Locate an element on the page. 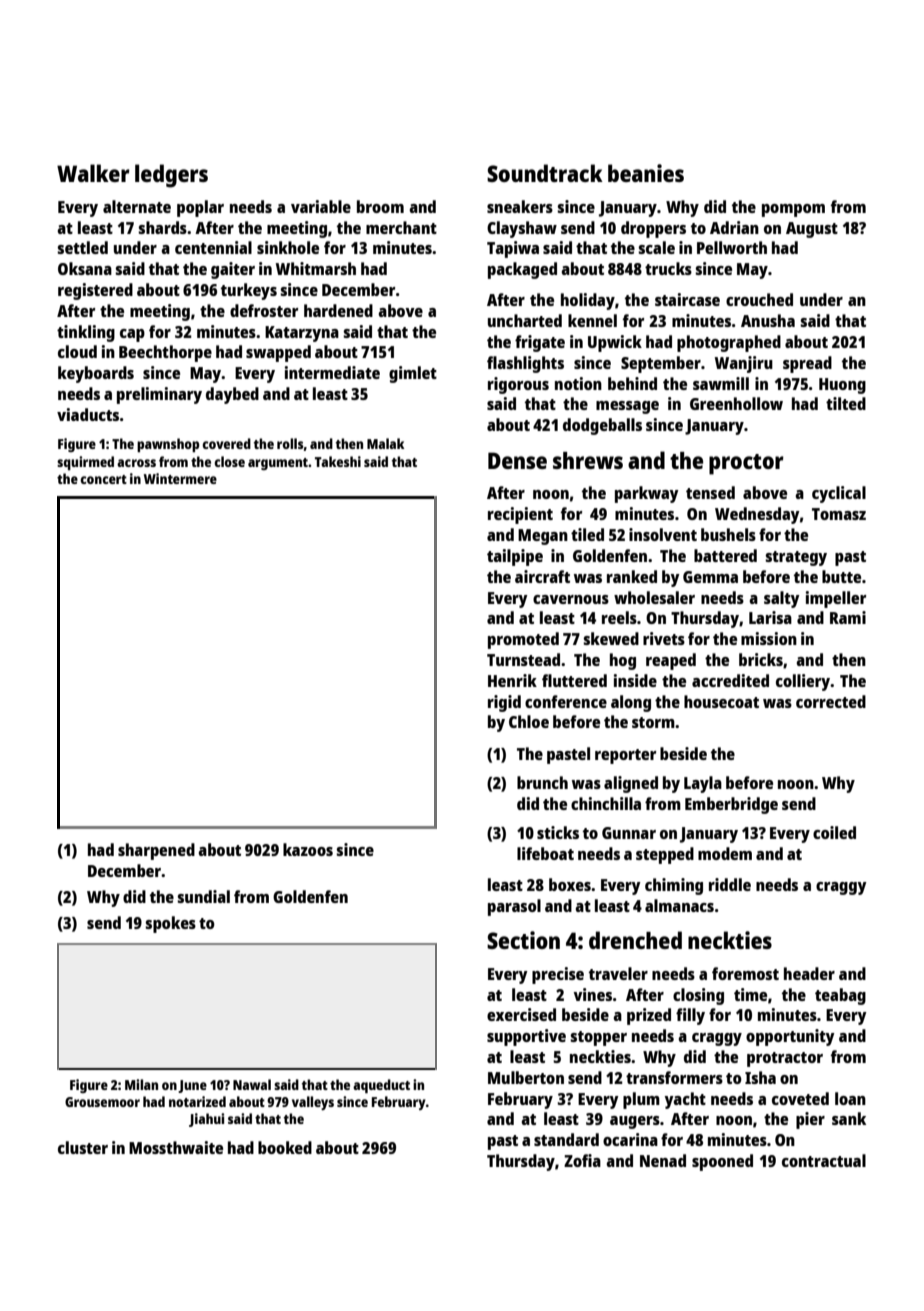  fluttered is located at coordinates (574, 680).
